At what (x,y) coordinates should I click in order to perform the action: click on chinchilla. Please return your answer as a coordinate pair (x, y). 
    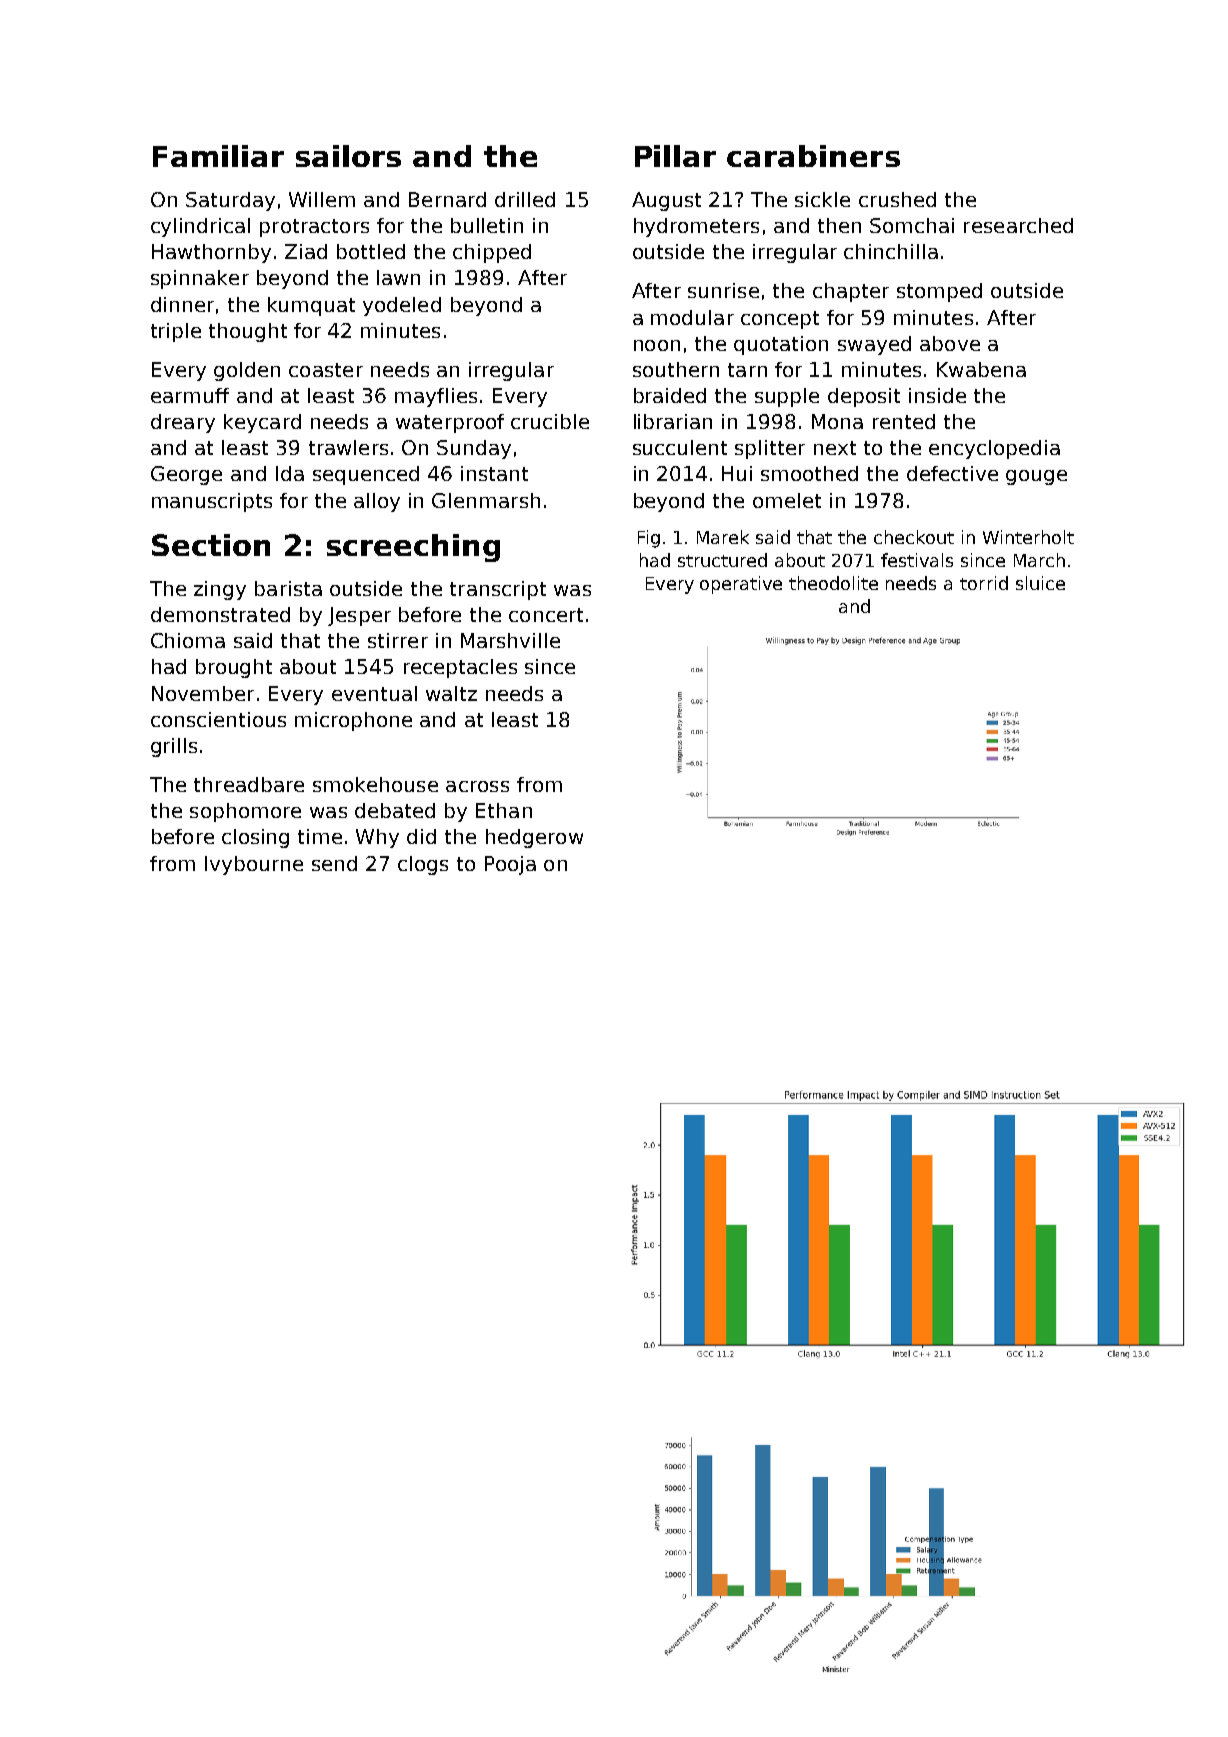
    Looking at the image, I should click on (891, 251).
